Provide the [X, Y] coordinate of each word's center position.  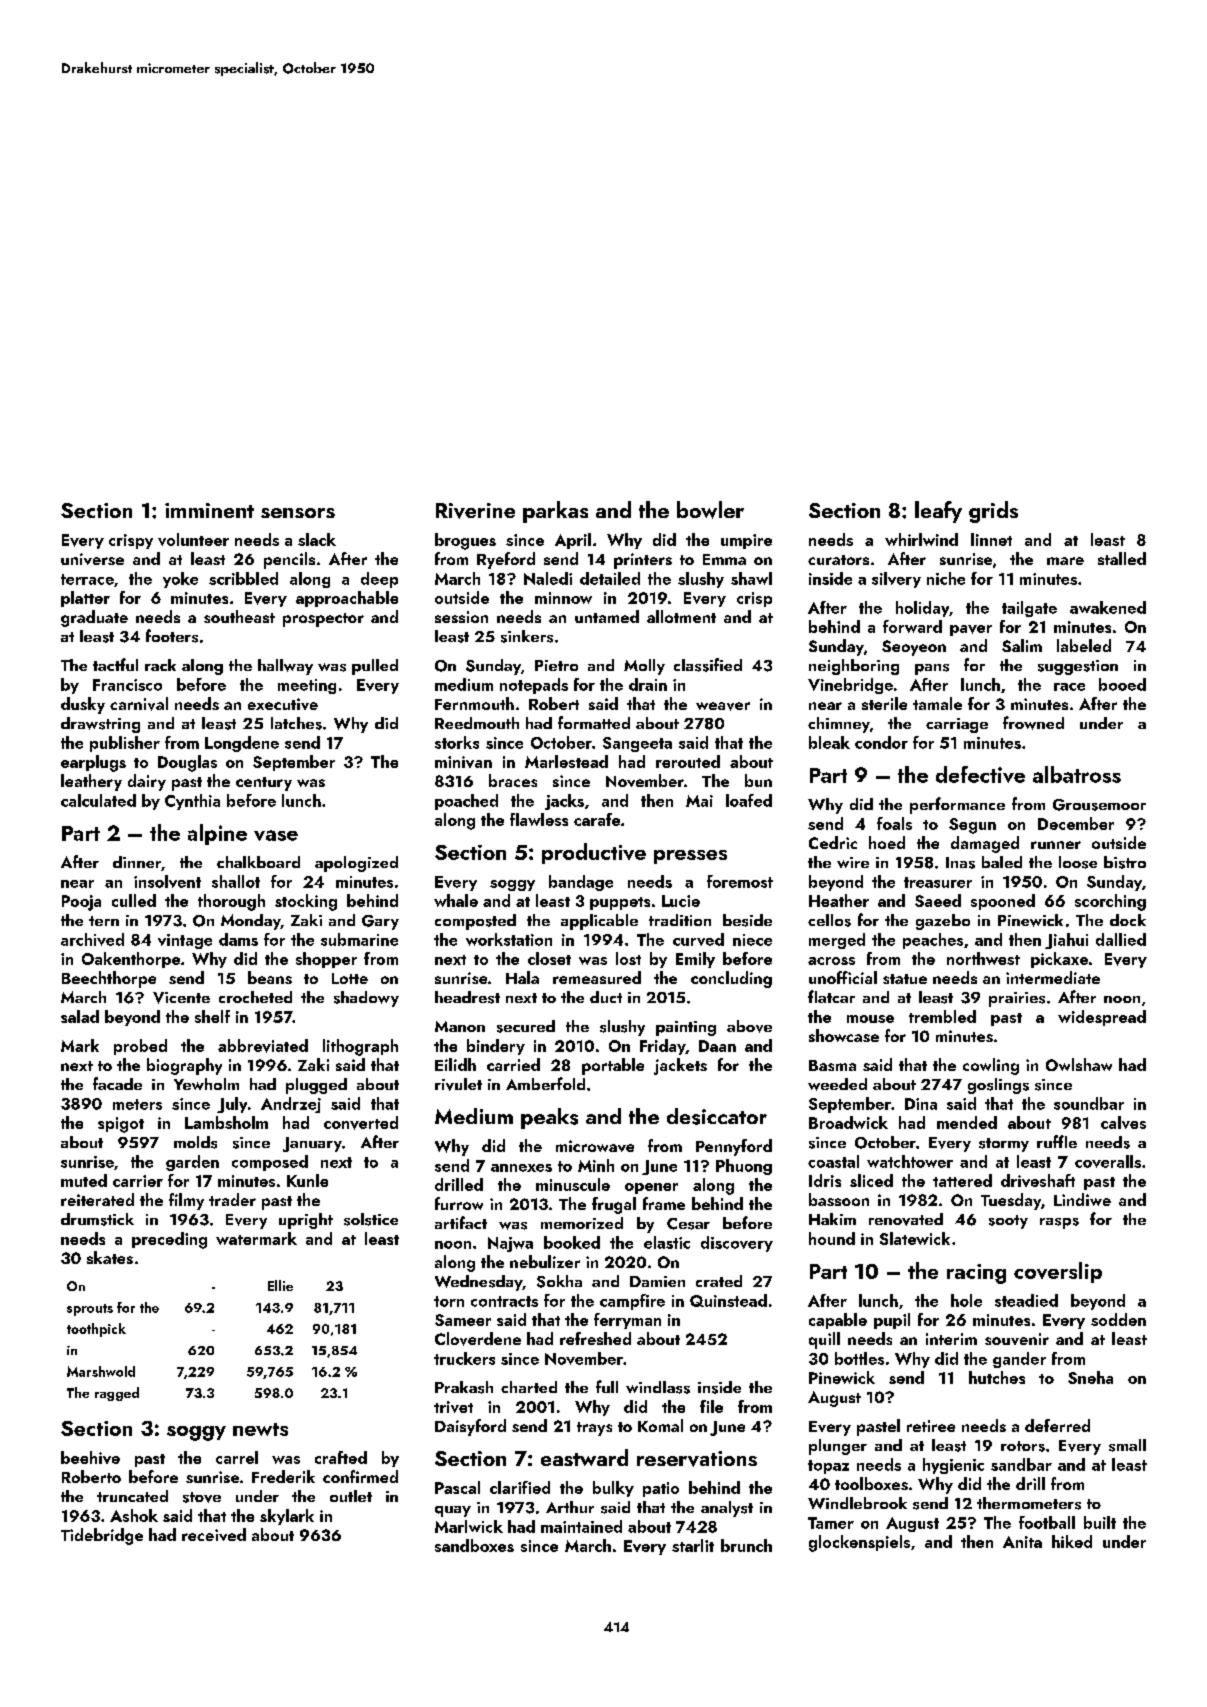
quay [453, 1511]
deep [379, 580]
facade [117, 1083]
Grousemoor [1099, 805]
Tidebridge [102, 1536]
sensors [298, 513]
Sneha [1090, 1377]
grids [993, 512]
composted [475, 922]
